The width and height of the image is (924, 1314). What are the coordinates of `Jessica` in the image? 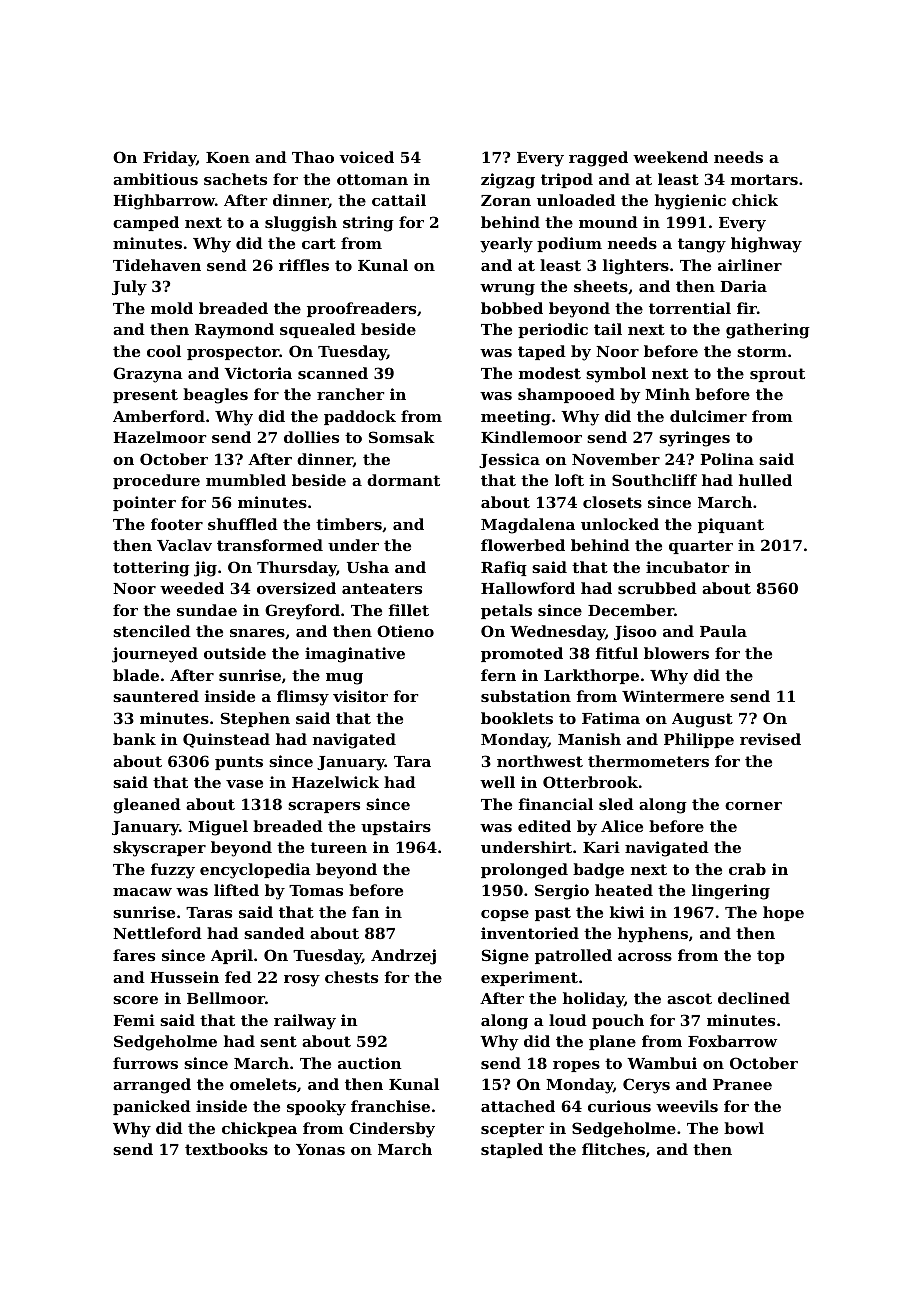 It's located at (509, 460).
